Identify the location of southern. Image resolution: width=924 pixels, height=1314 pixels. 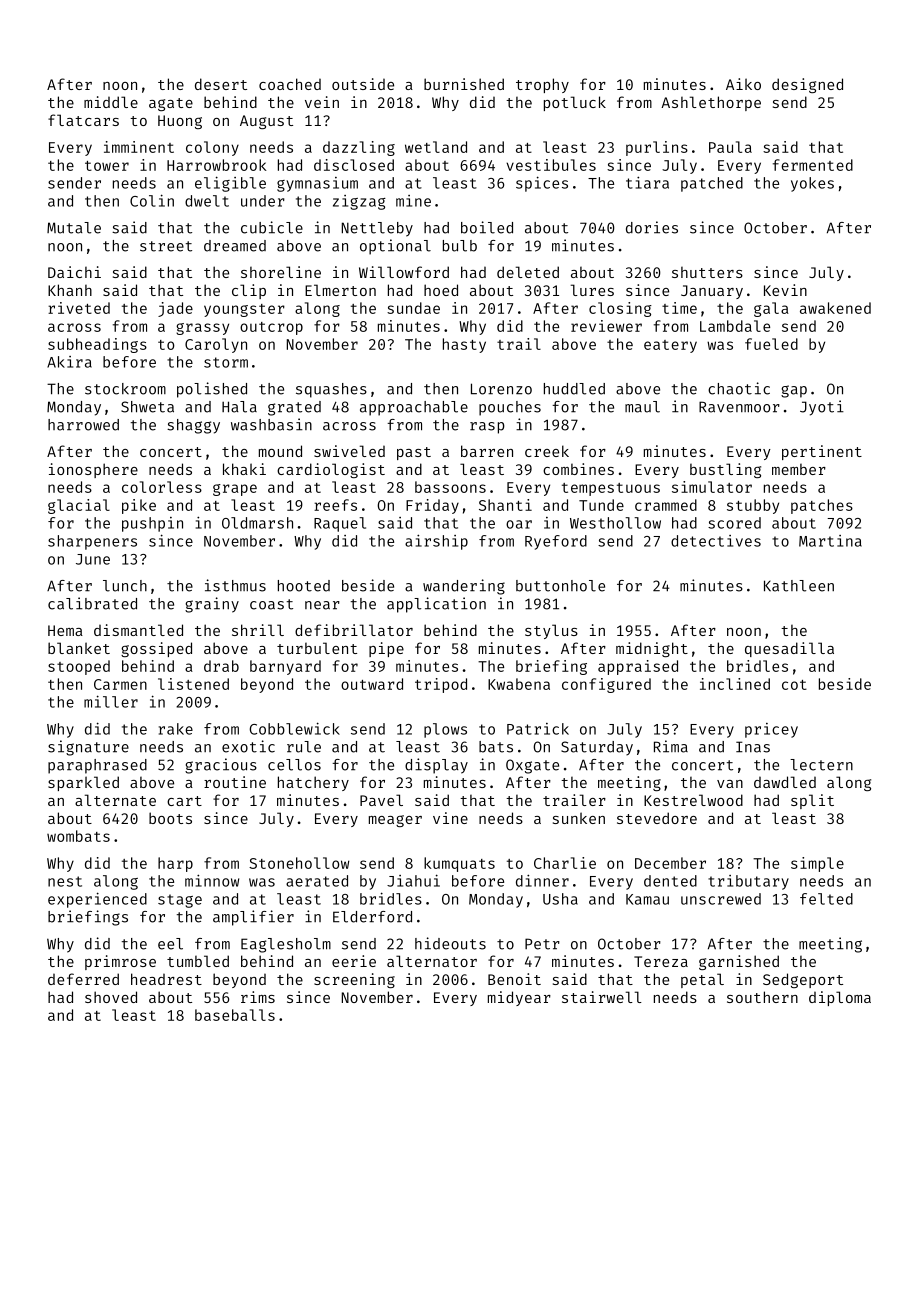
(762, 997).
